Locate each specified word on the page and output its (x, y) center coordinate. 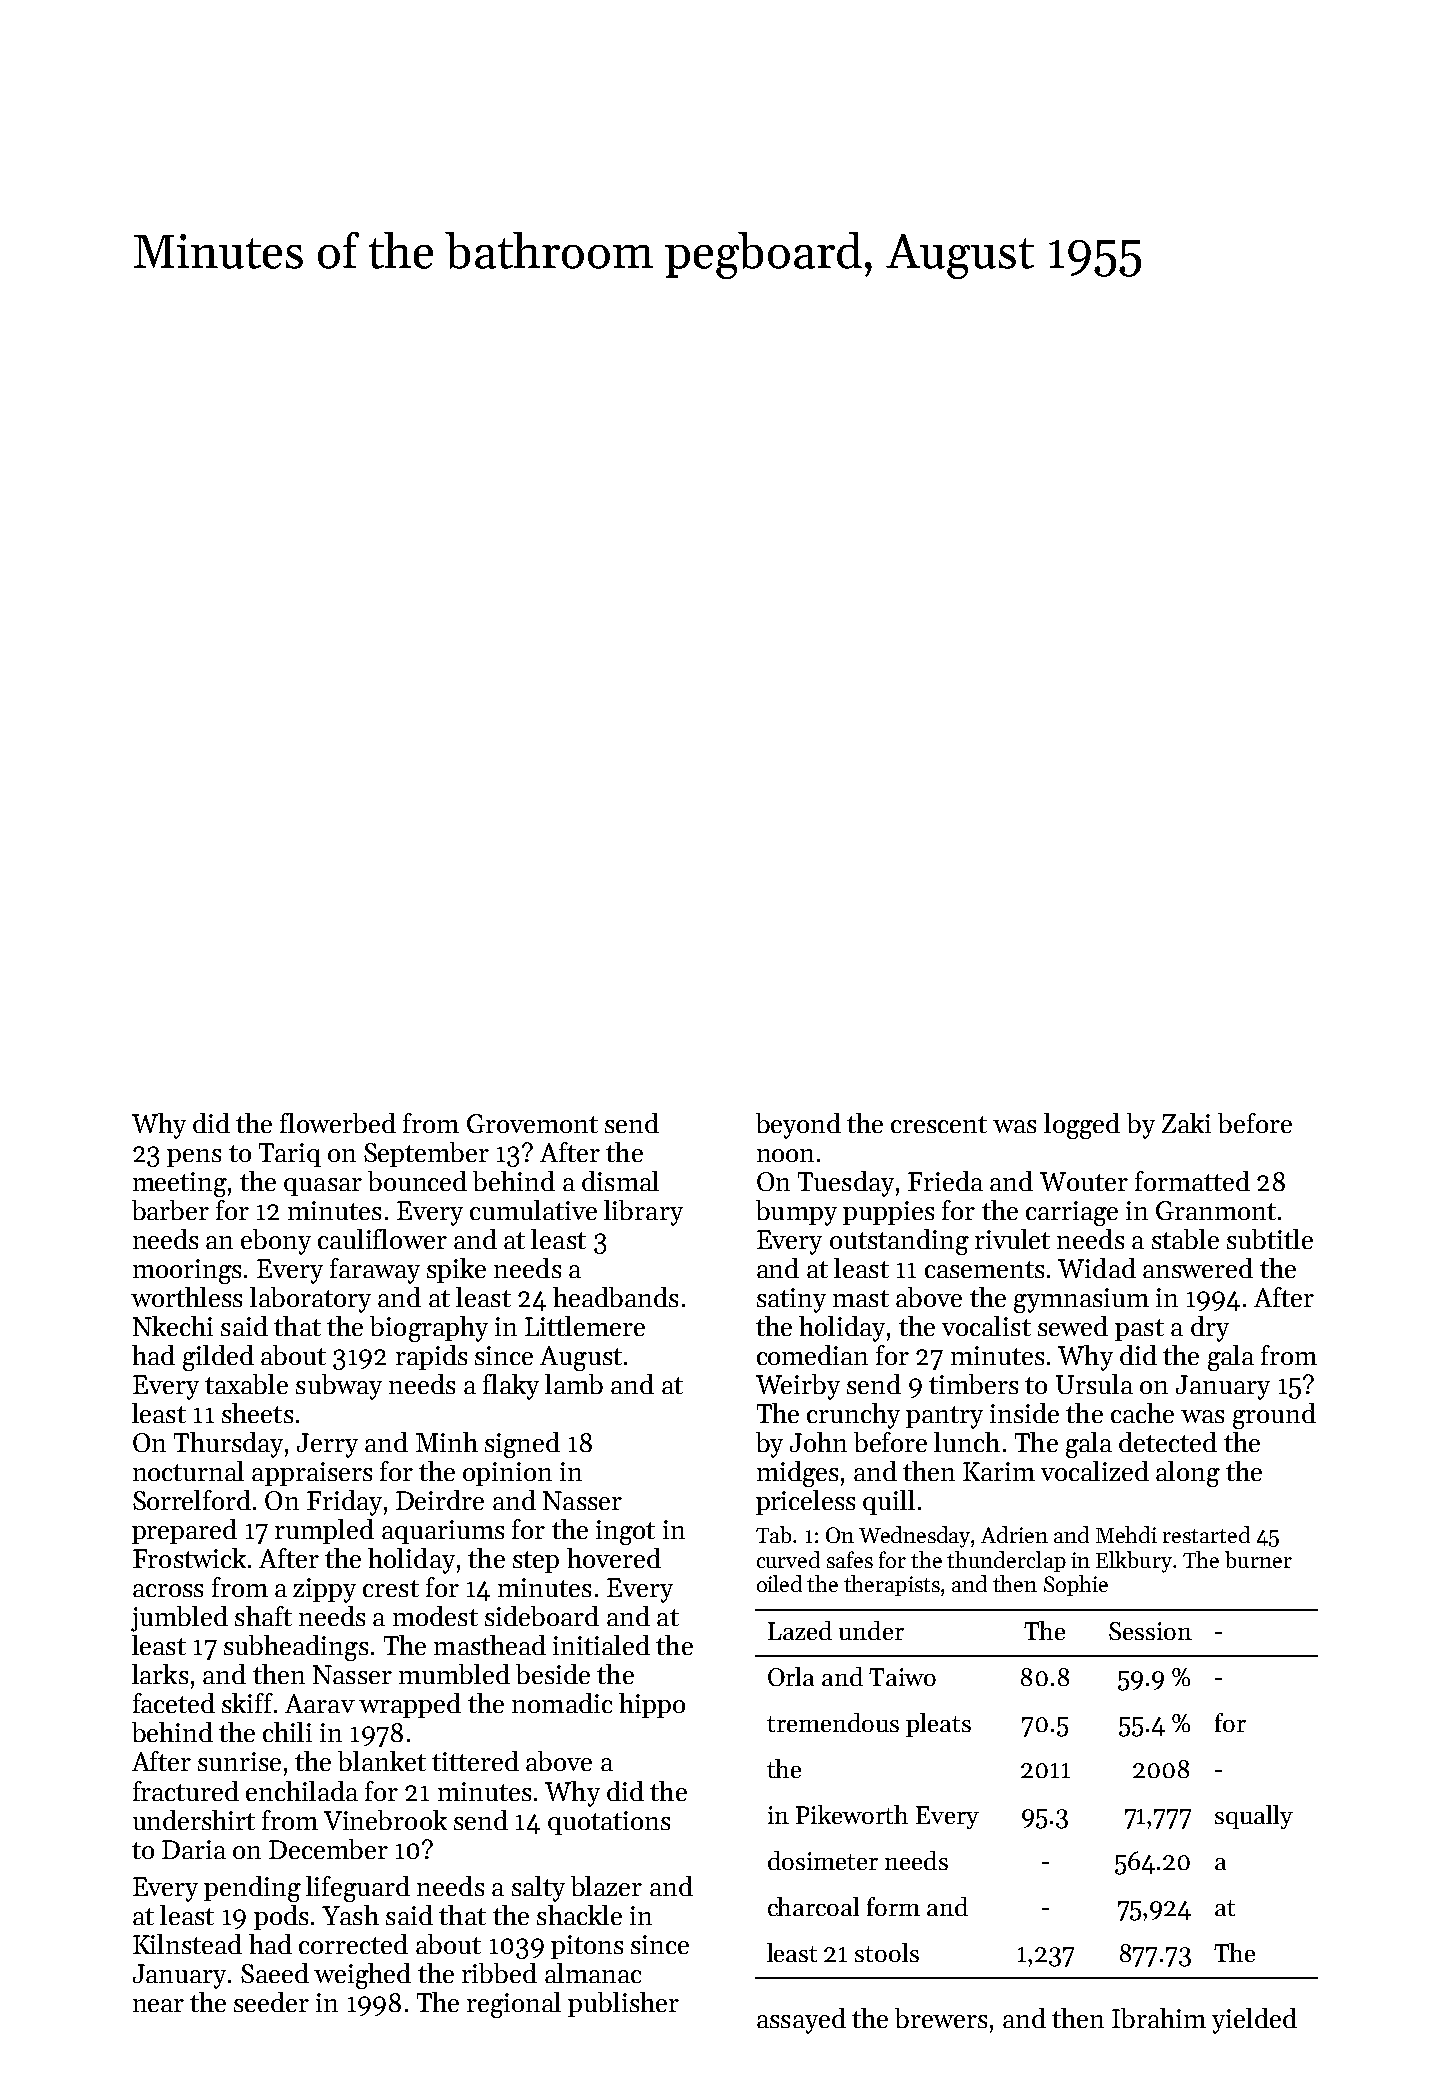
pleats (938, 1725)
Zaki (1186, 1123)
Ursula (1094, 1384)
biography (429, 1329)
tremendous (833, 1722)
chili (287, 1732)
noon (785, 1155)
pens (194, 1158)
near (158, 2005)
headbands (615, 1297)
